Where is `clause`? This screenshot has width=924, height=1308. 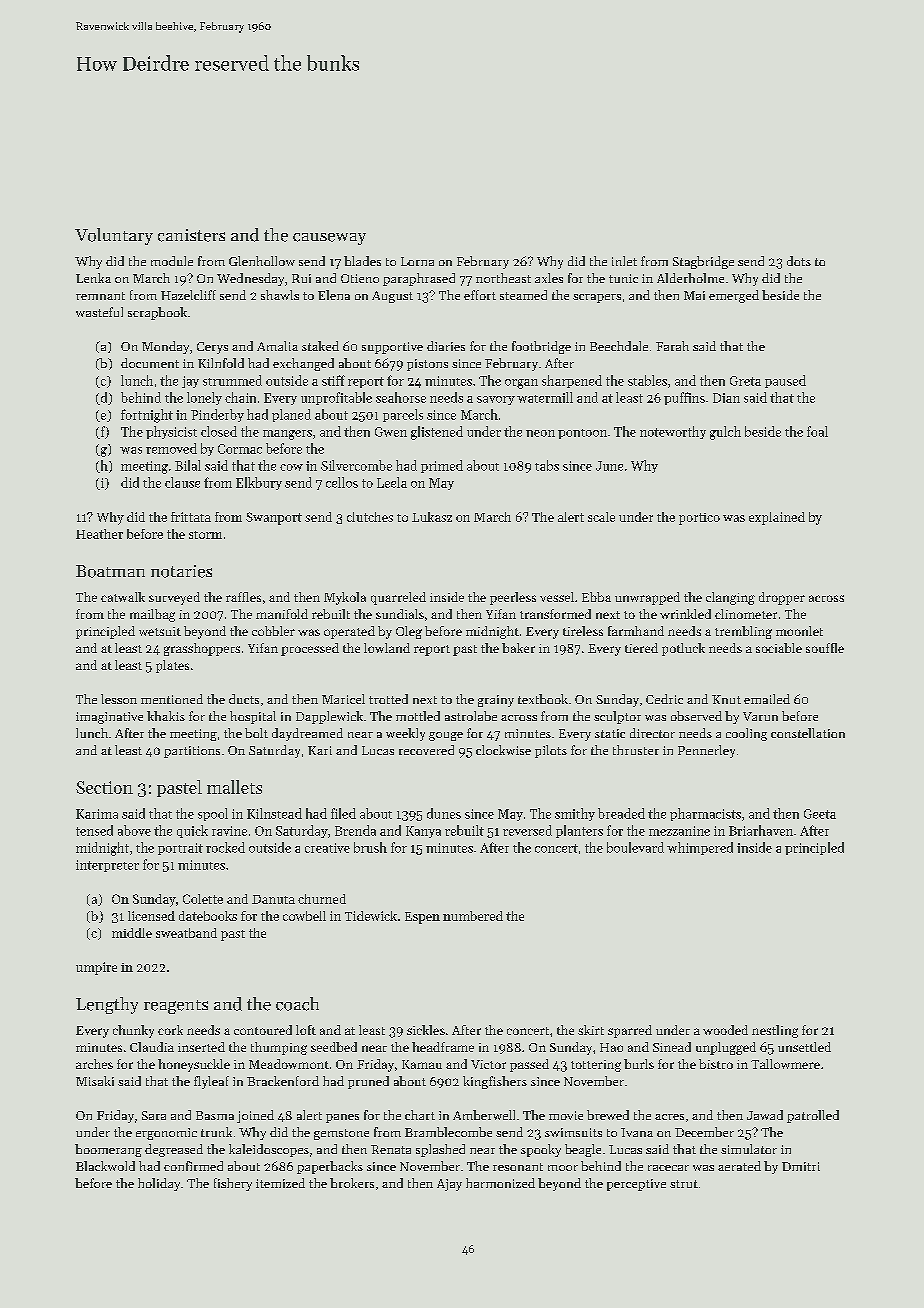 clause is located at coordinates (182, 482).
